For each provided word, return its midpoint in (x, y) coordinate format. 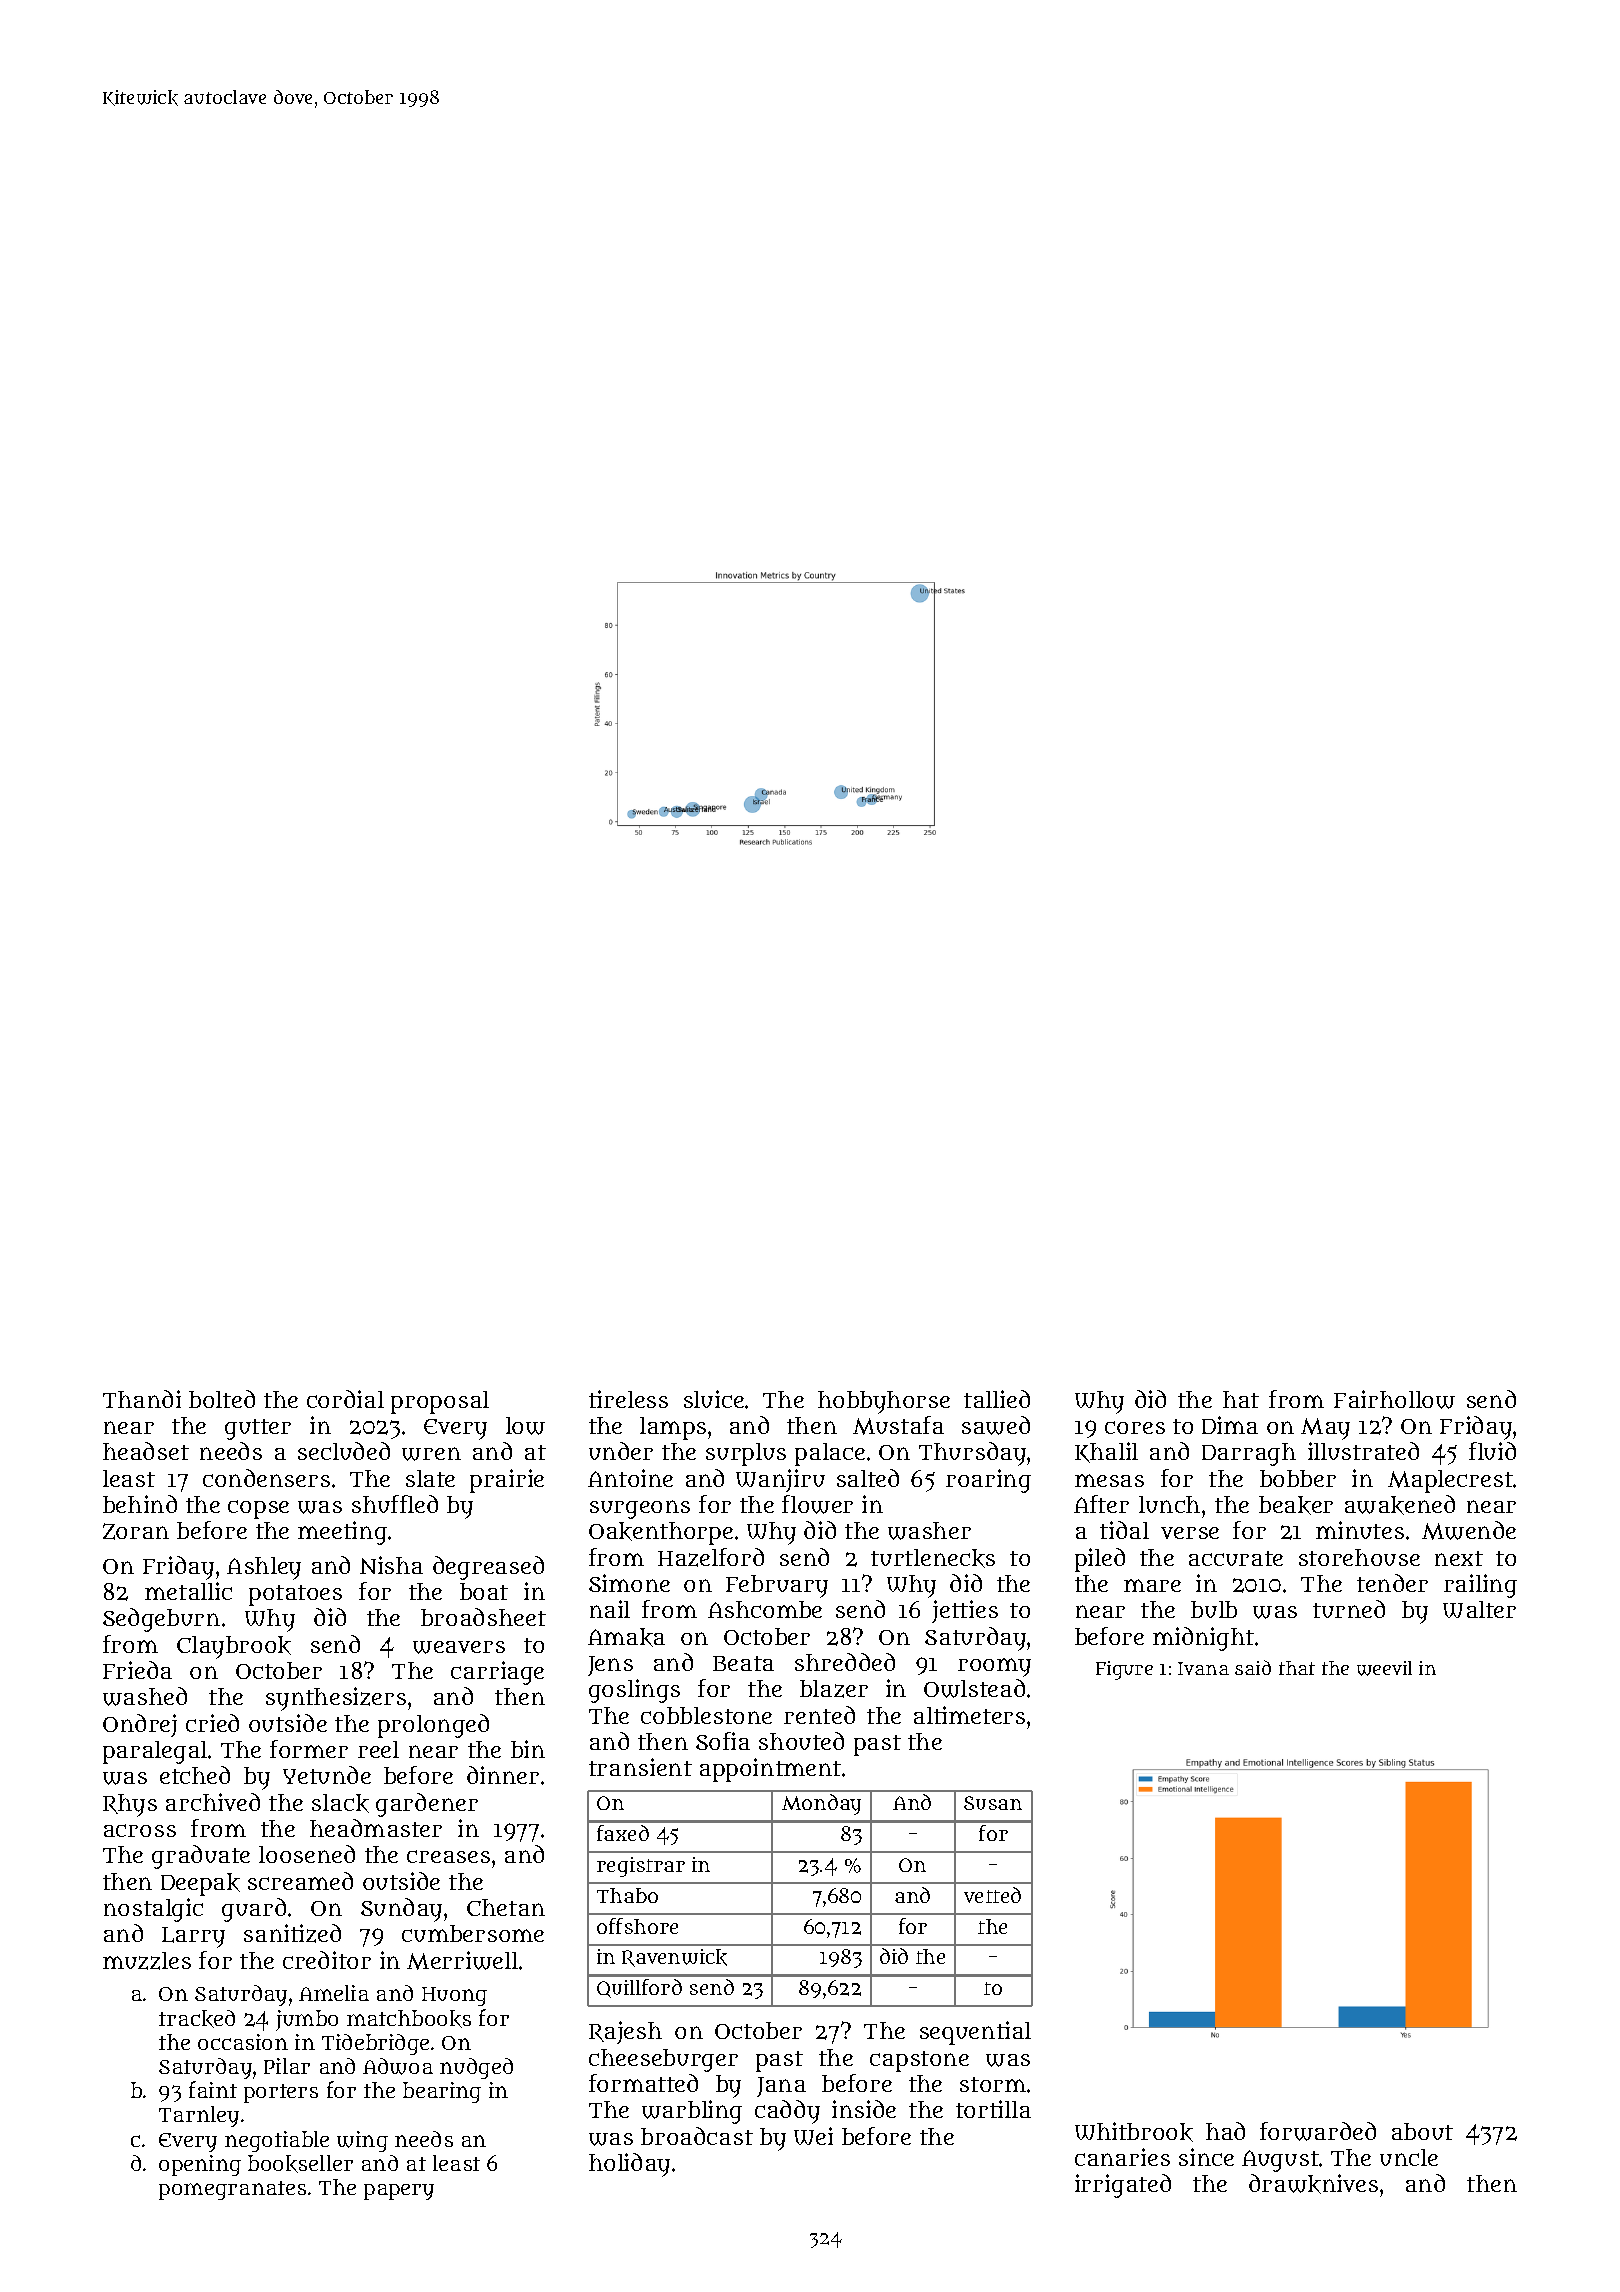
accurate (1236, 1558)
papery (399, 2192)
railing (1480, 1586)
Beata (743, 1663)
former (309, 1749)
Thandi (142, 1399)
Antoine (630, 1478)
